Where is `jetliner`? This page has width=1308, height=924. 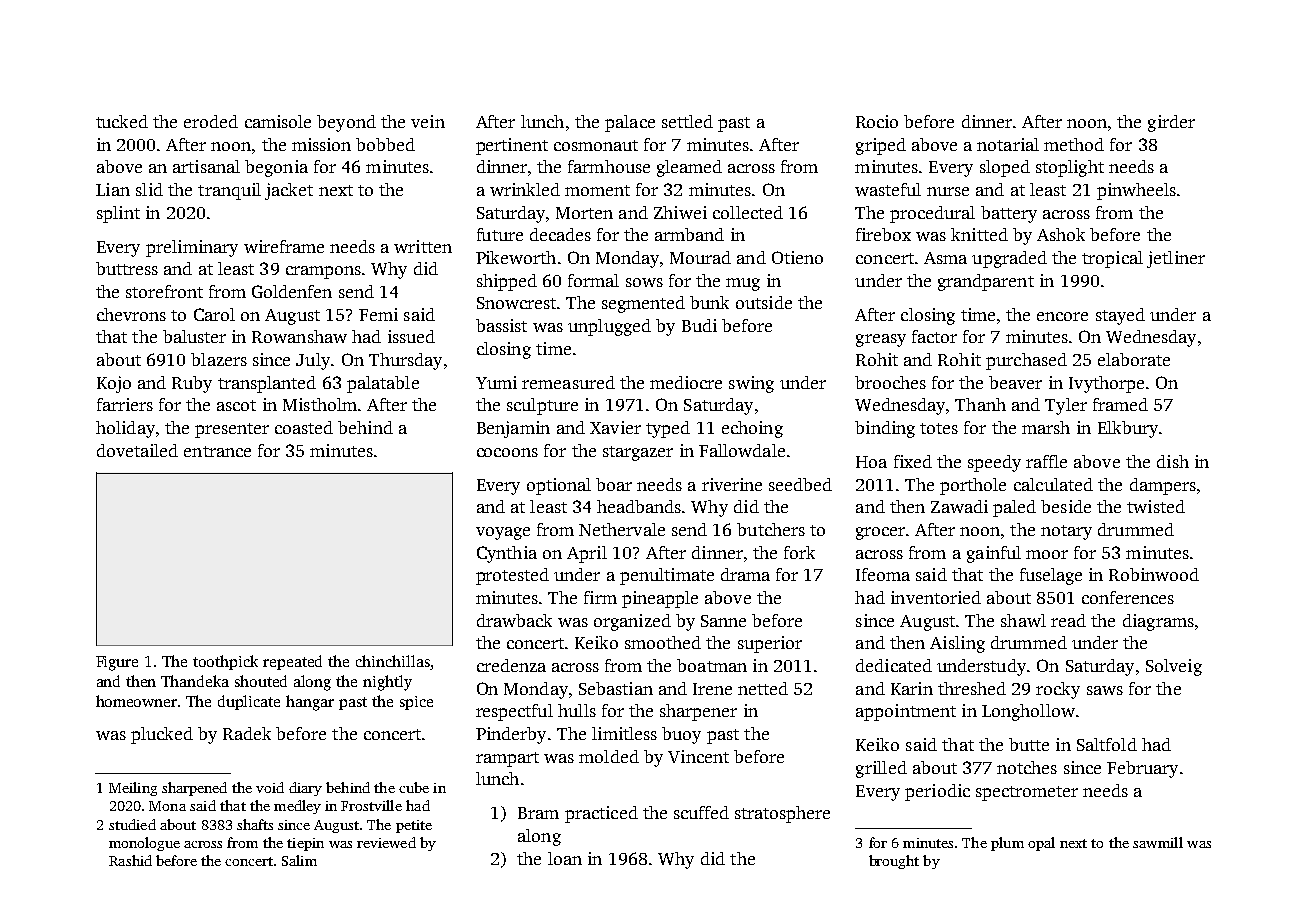
jetliner is located at coordinates (1176, 259).
